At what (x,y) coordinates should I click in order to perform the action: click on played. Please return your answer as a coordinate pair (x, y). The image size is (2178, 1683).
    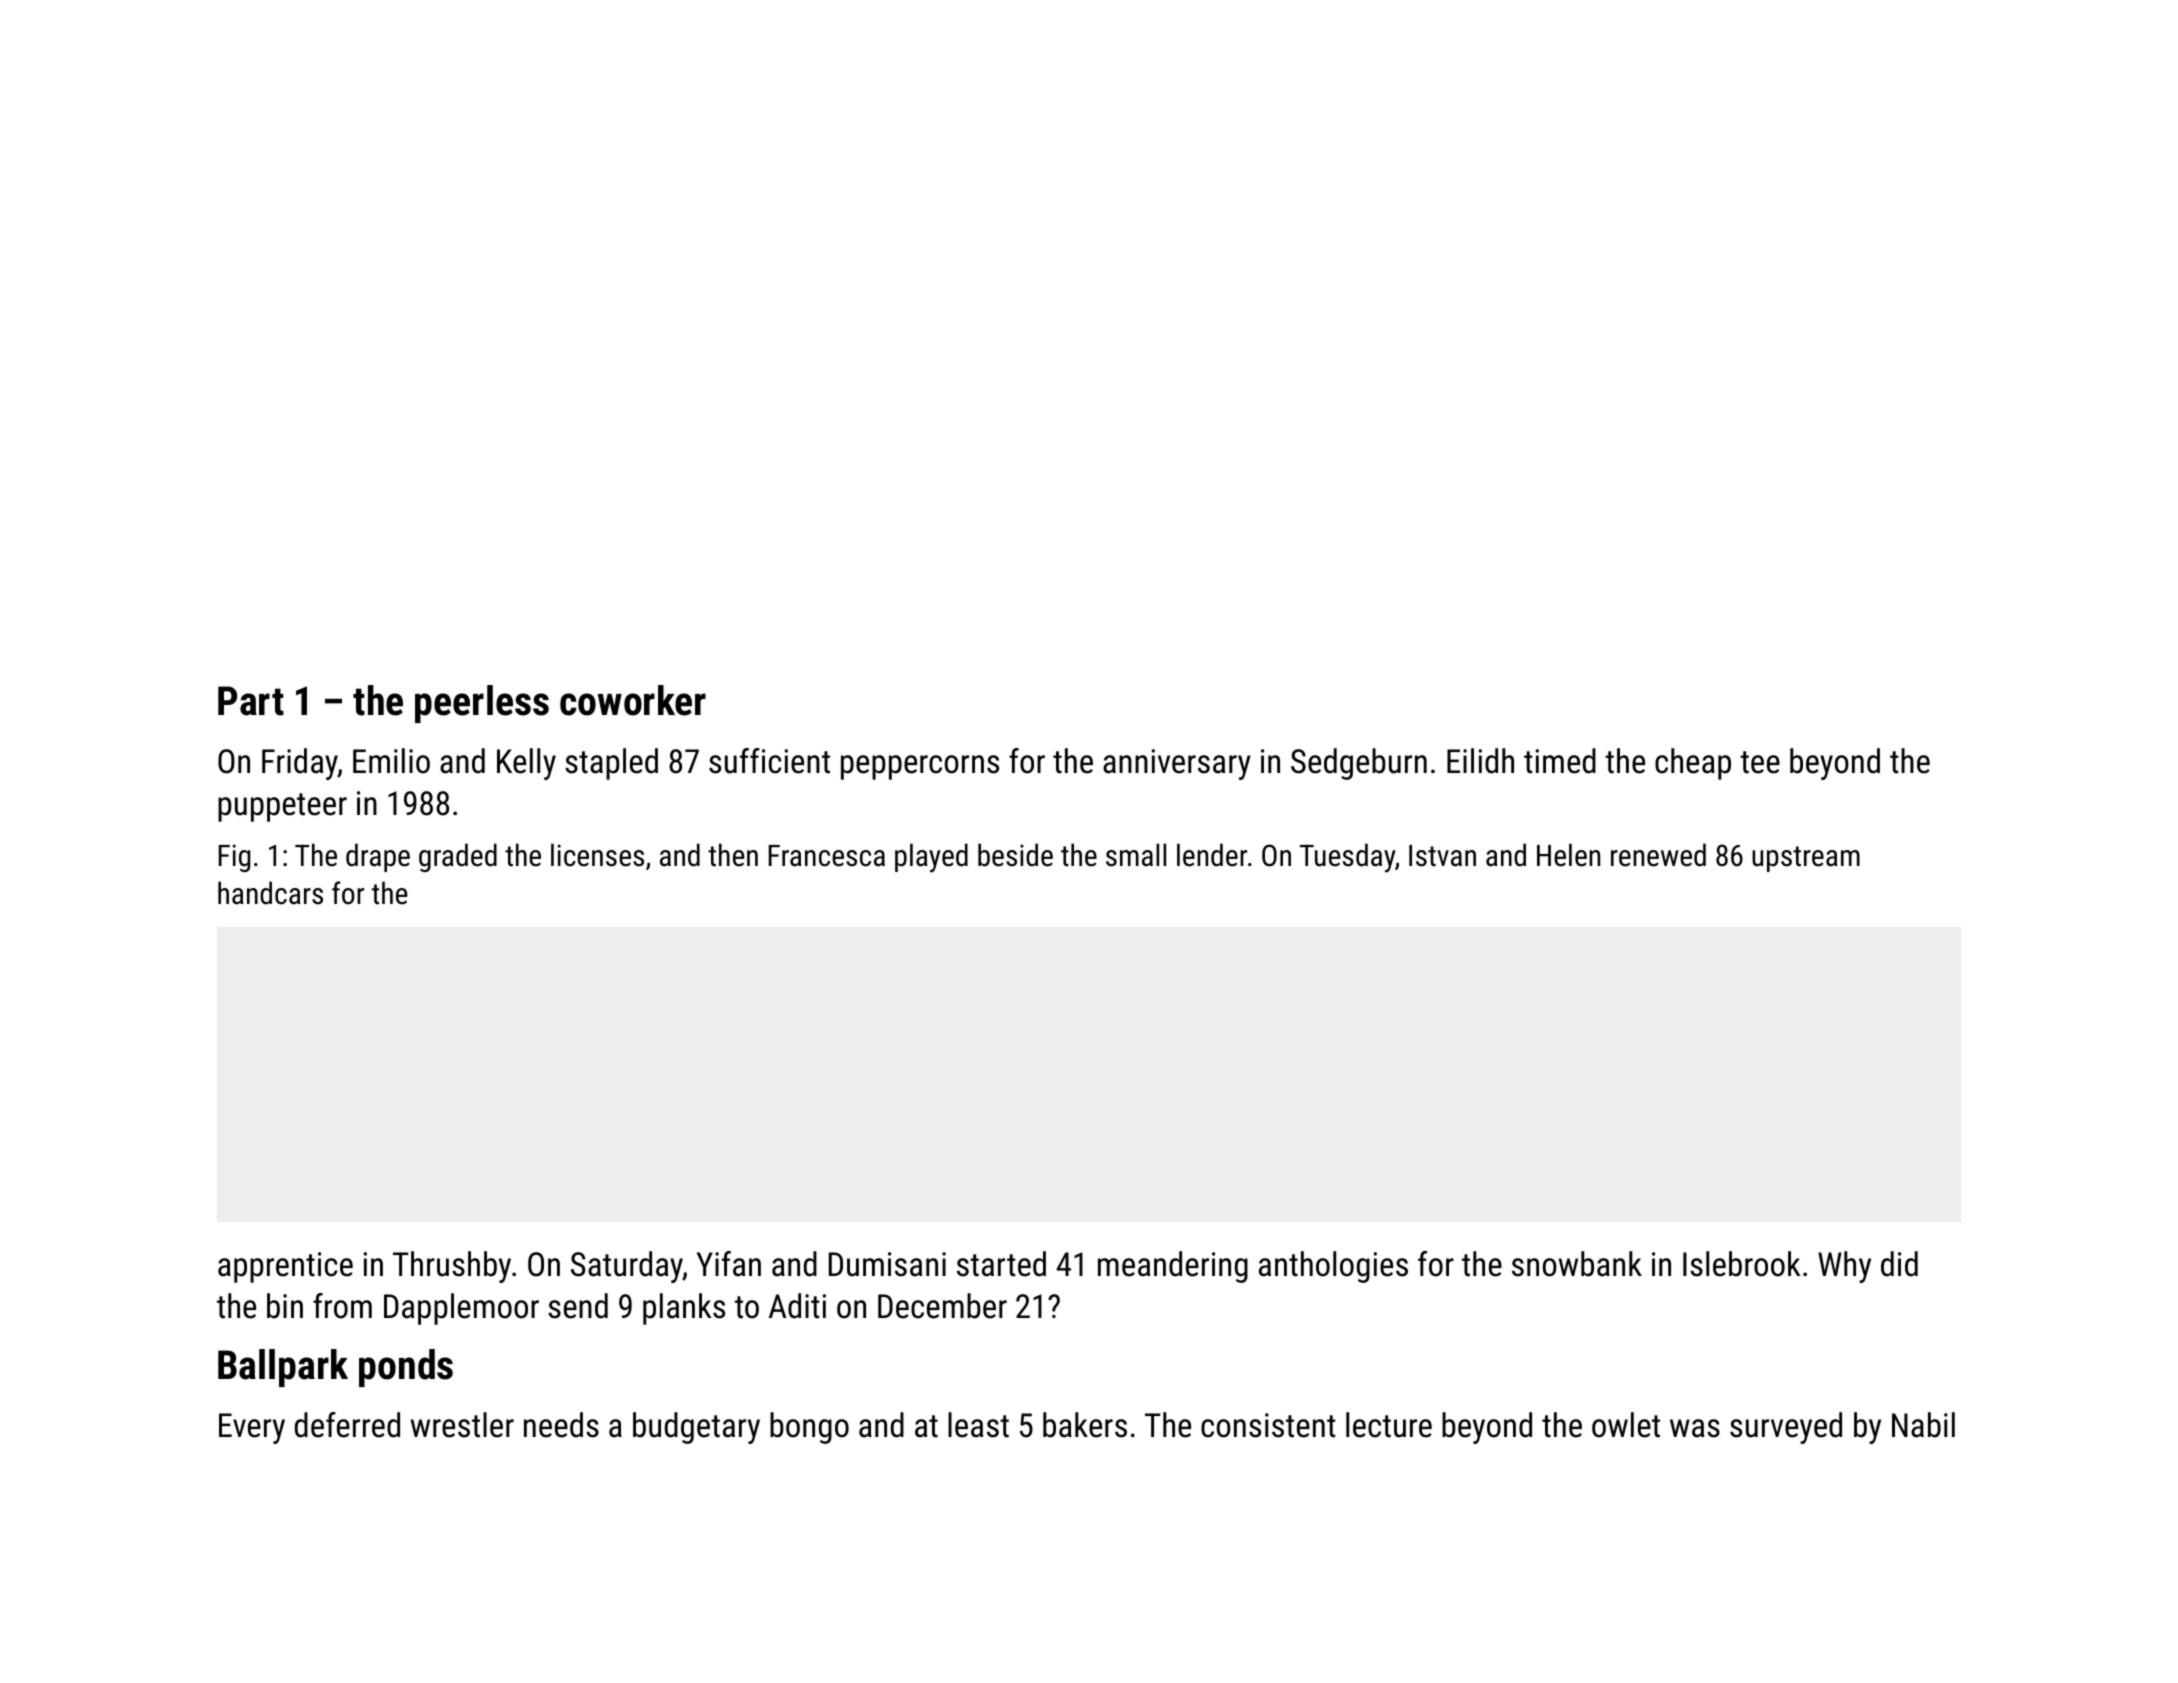
    Looking at the image, I should click on (931, 858).
